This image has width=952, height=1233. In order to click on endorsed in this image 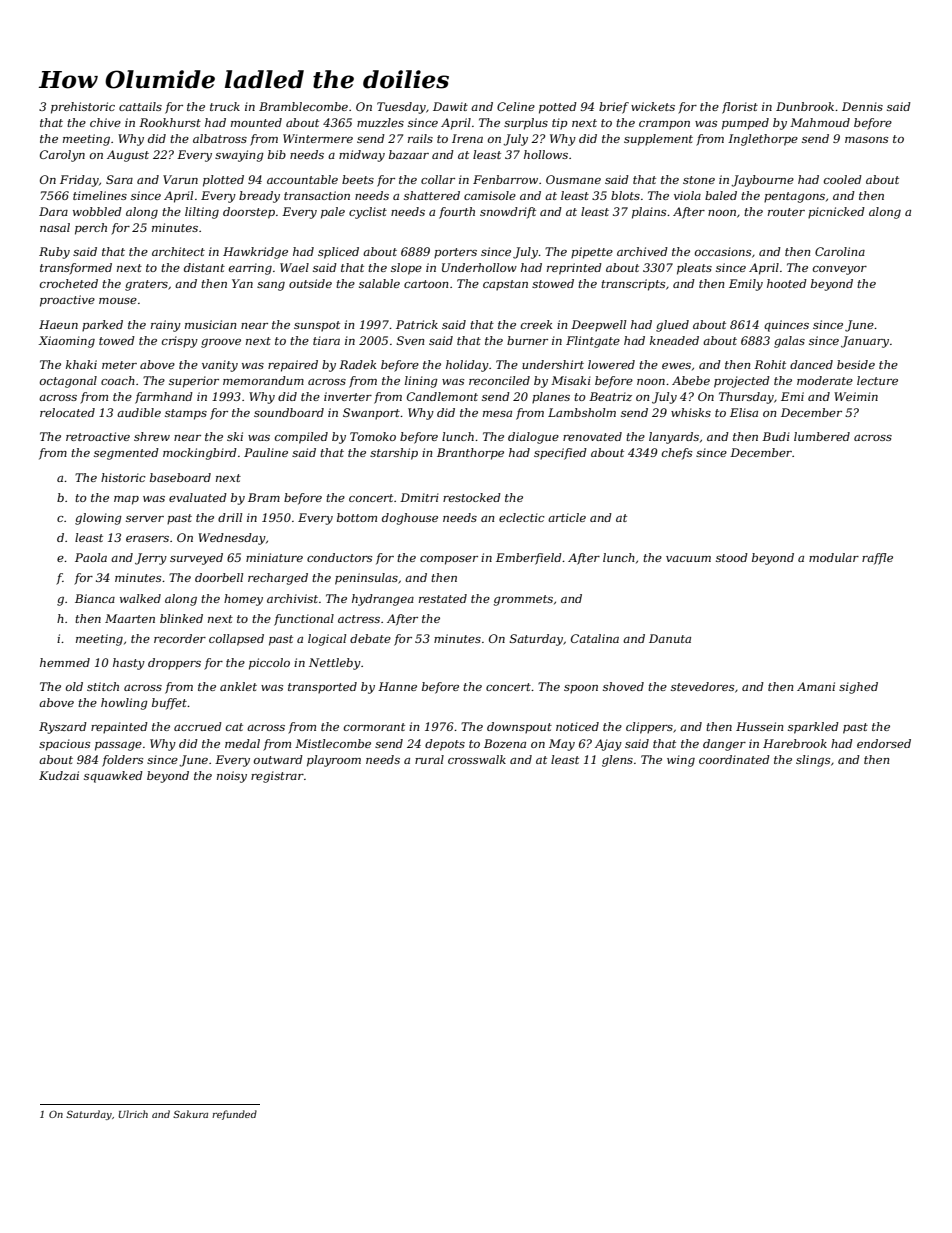, I will do `click(884, 743)`.
